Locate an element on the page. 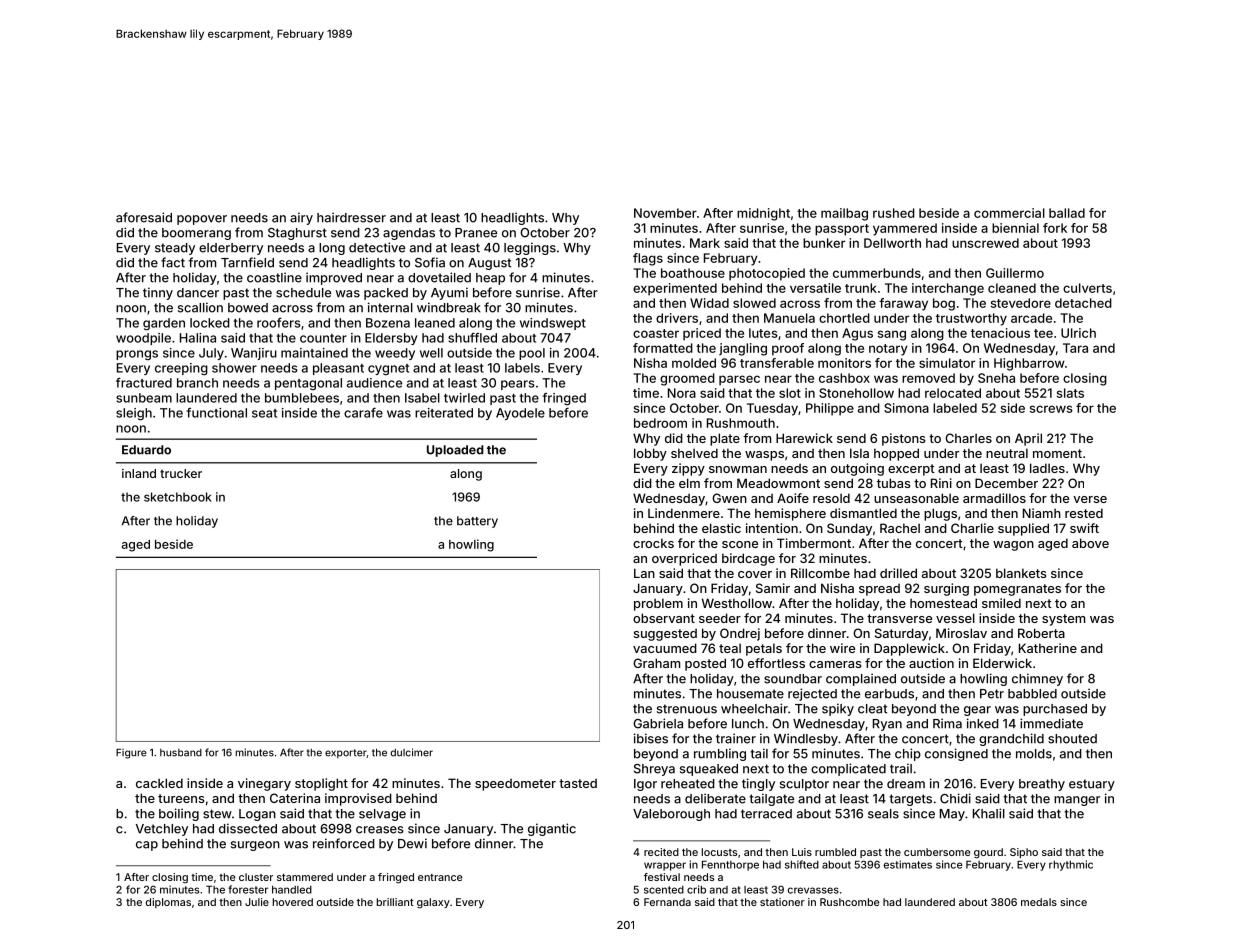  bedroom is located at coordinates (660, 423).
